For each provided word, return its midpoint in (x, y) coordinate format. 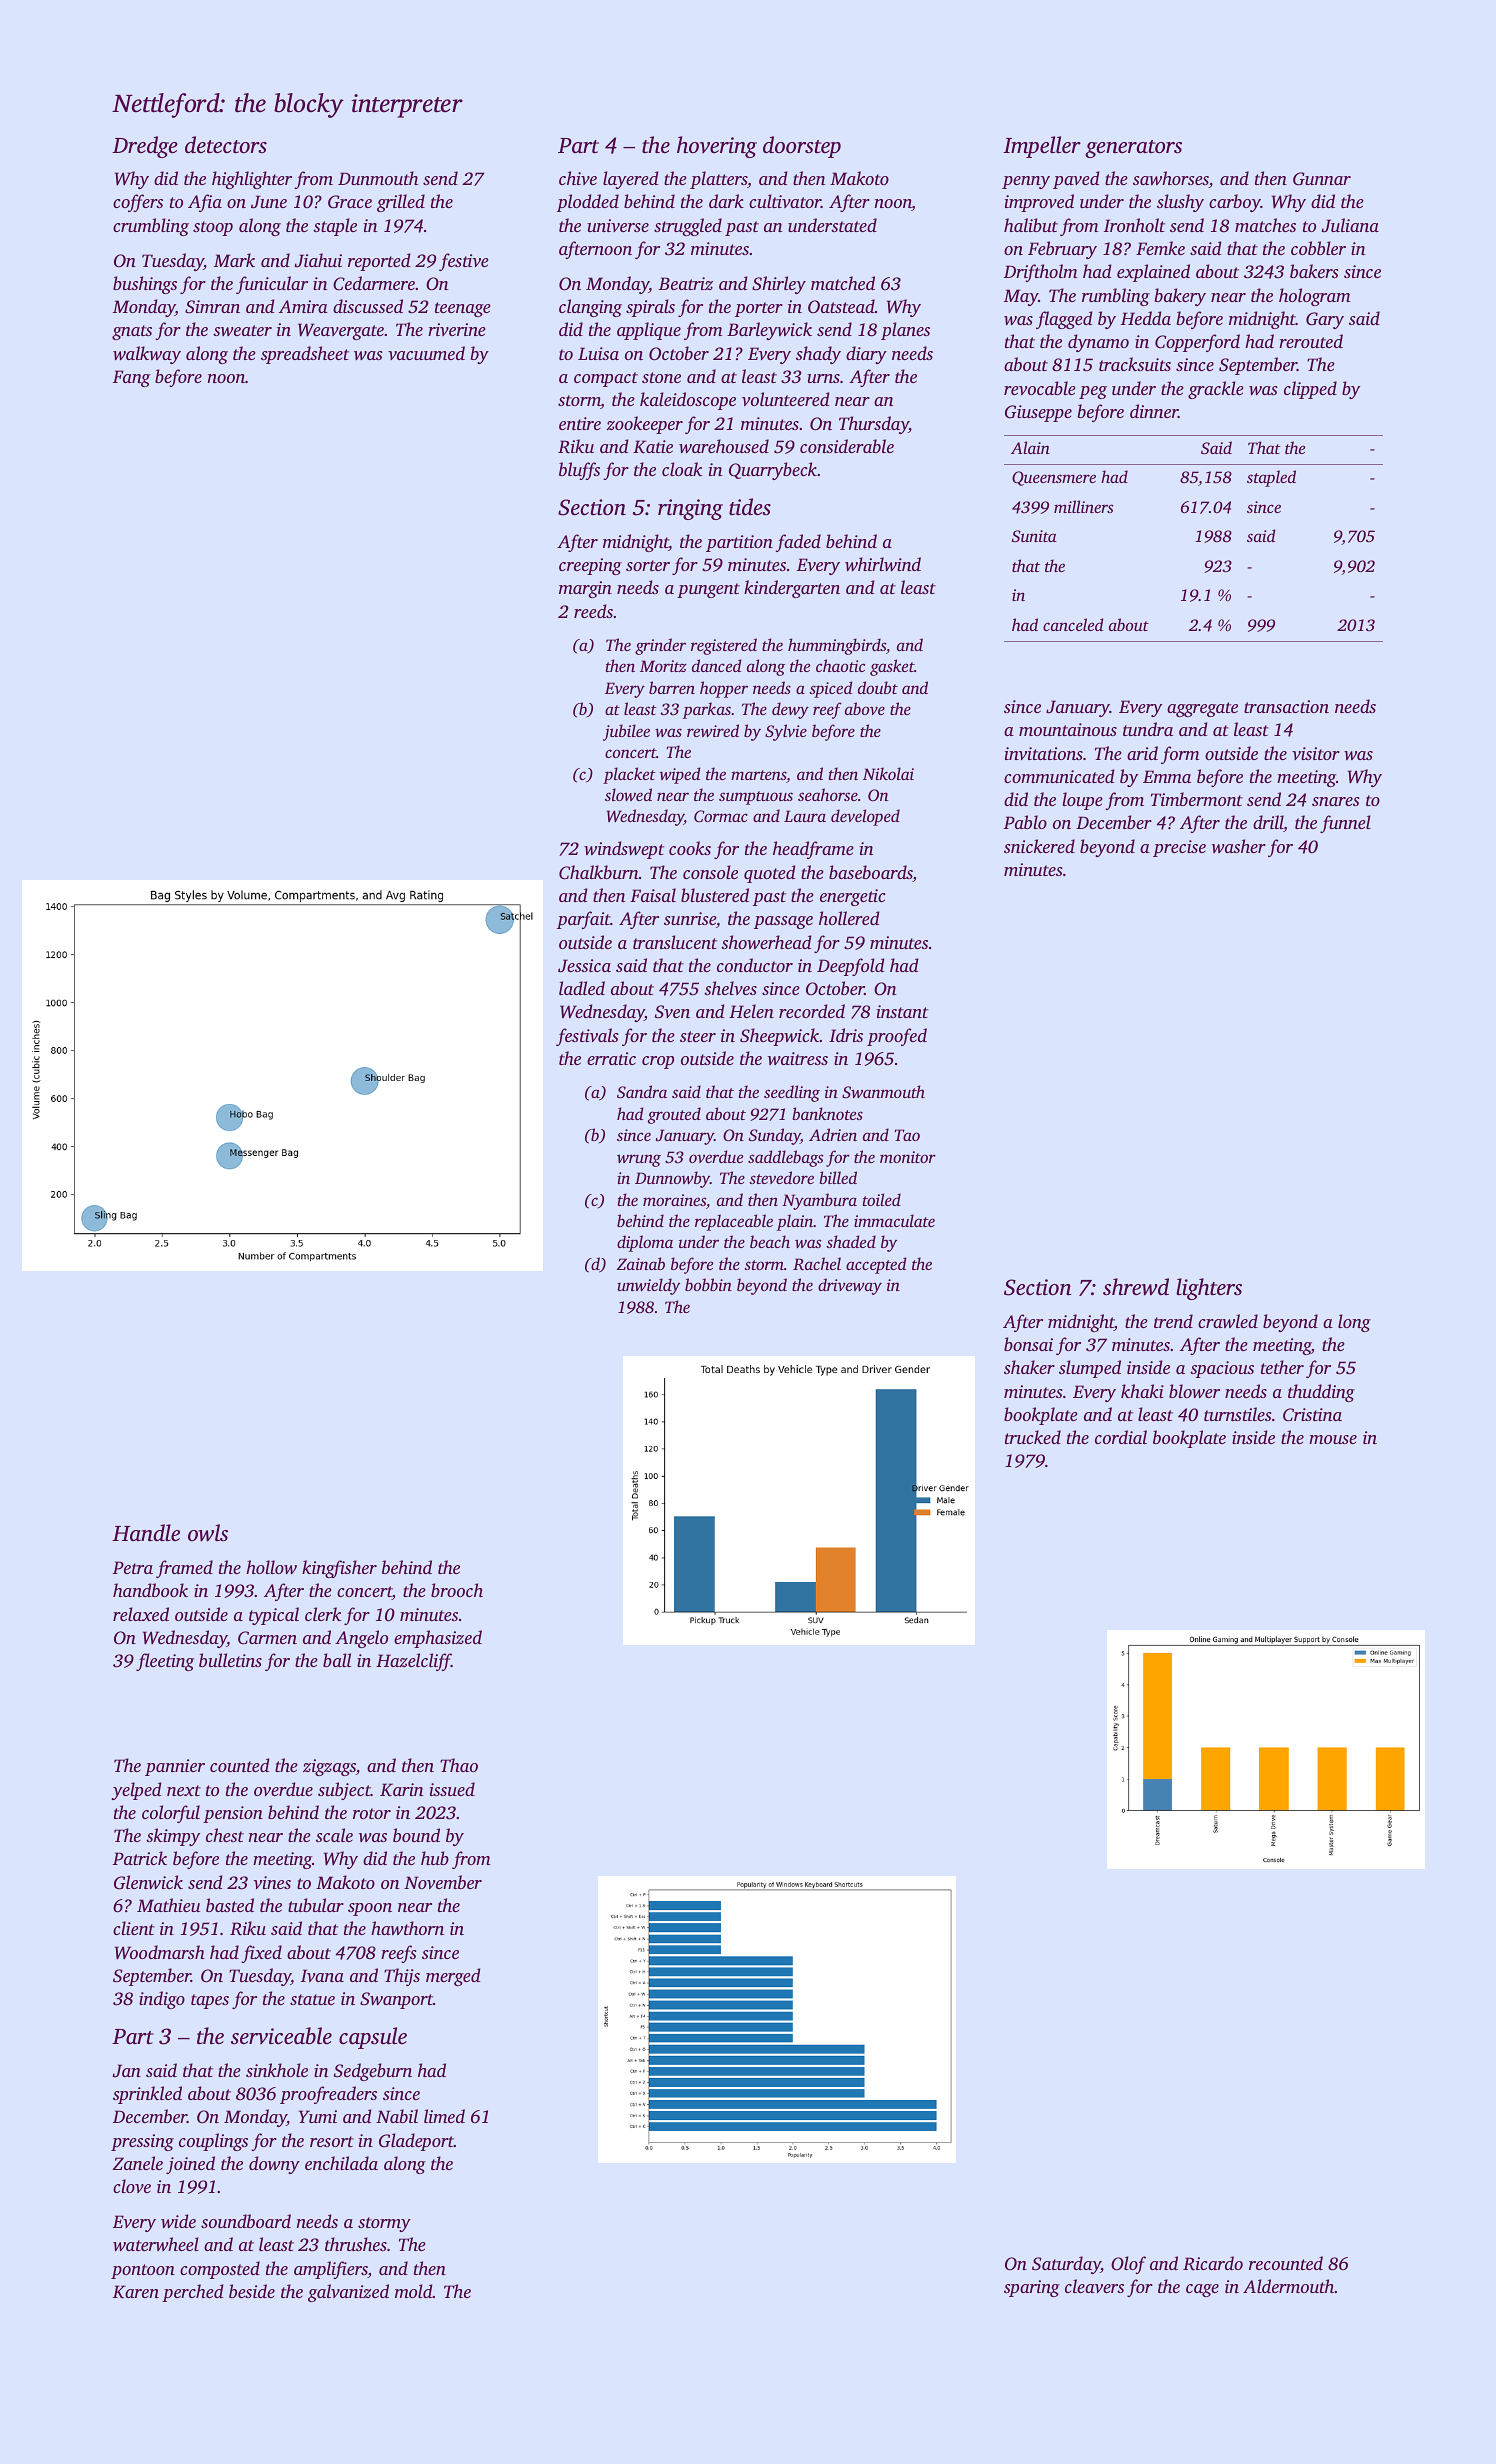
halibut (1031, 225)
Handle (146, 1533)
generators (1133, 149)
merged (453, 1977)
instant (902, 1011)
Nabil (397, 2116)
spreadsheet (305, 355)
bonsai (1028, 1344)
